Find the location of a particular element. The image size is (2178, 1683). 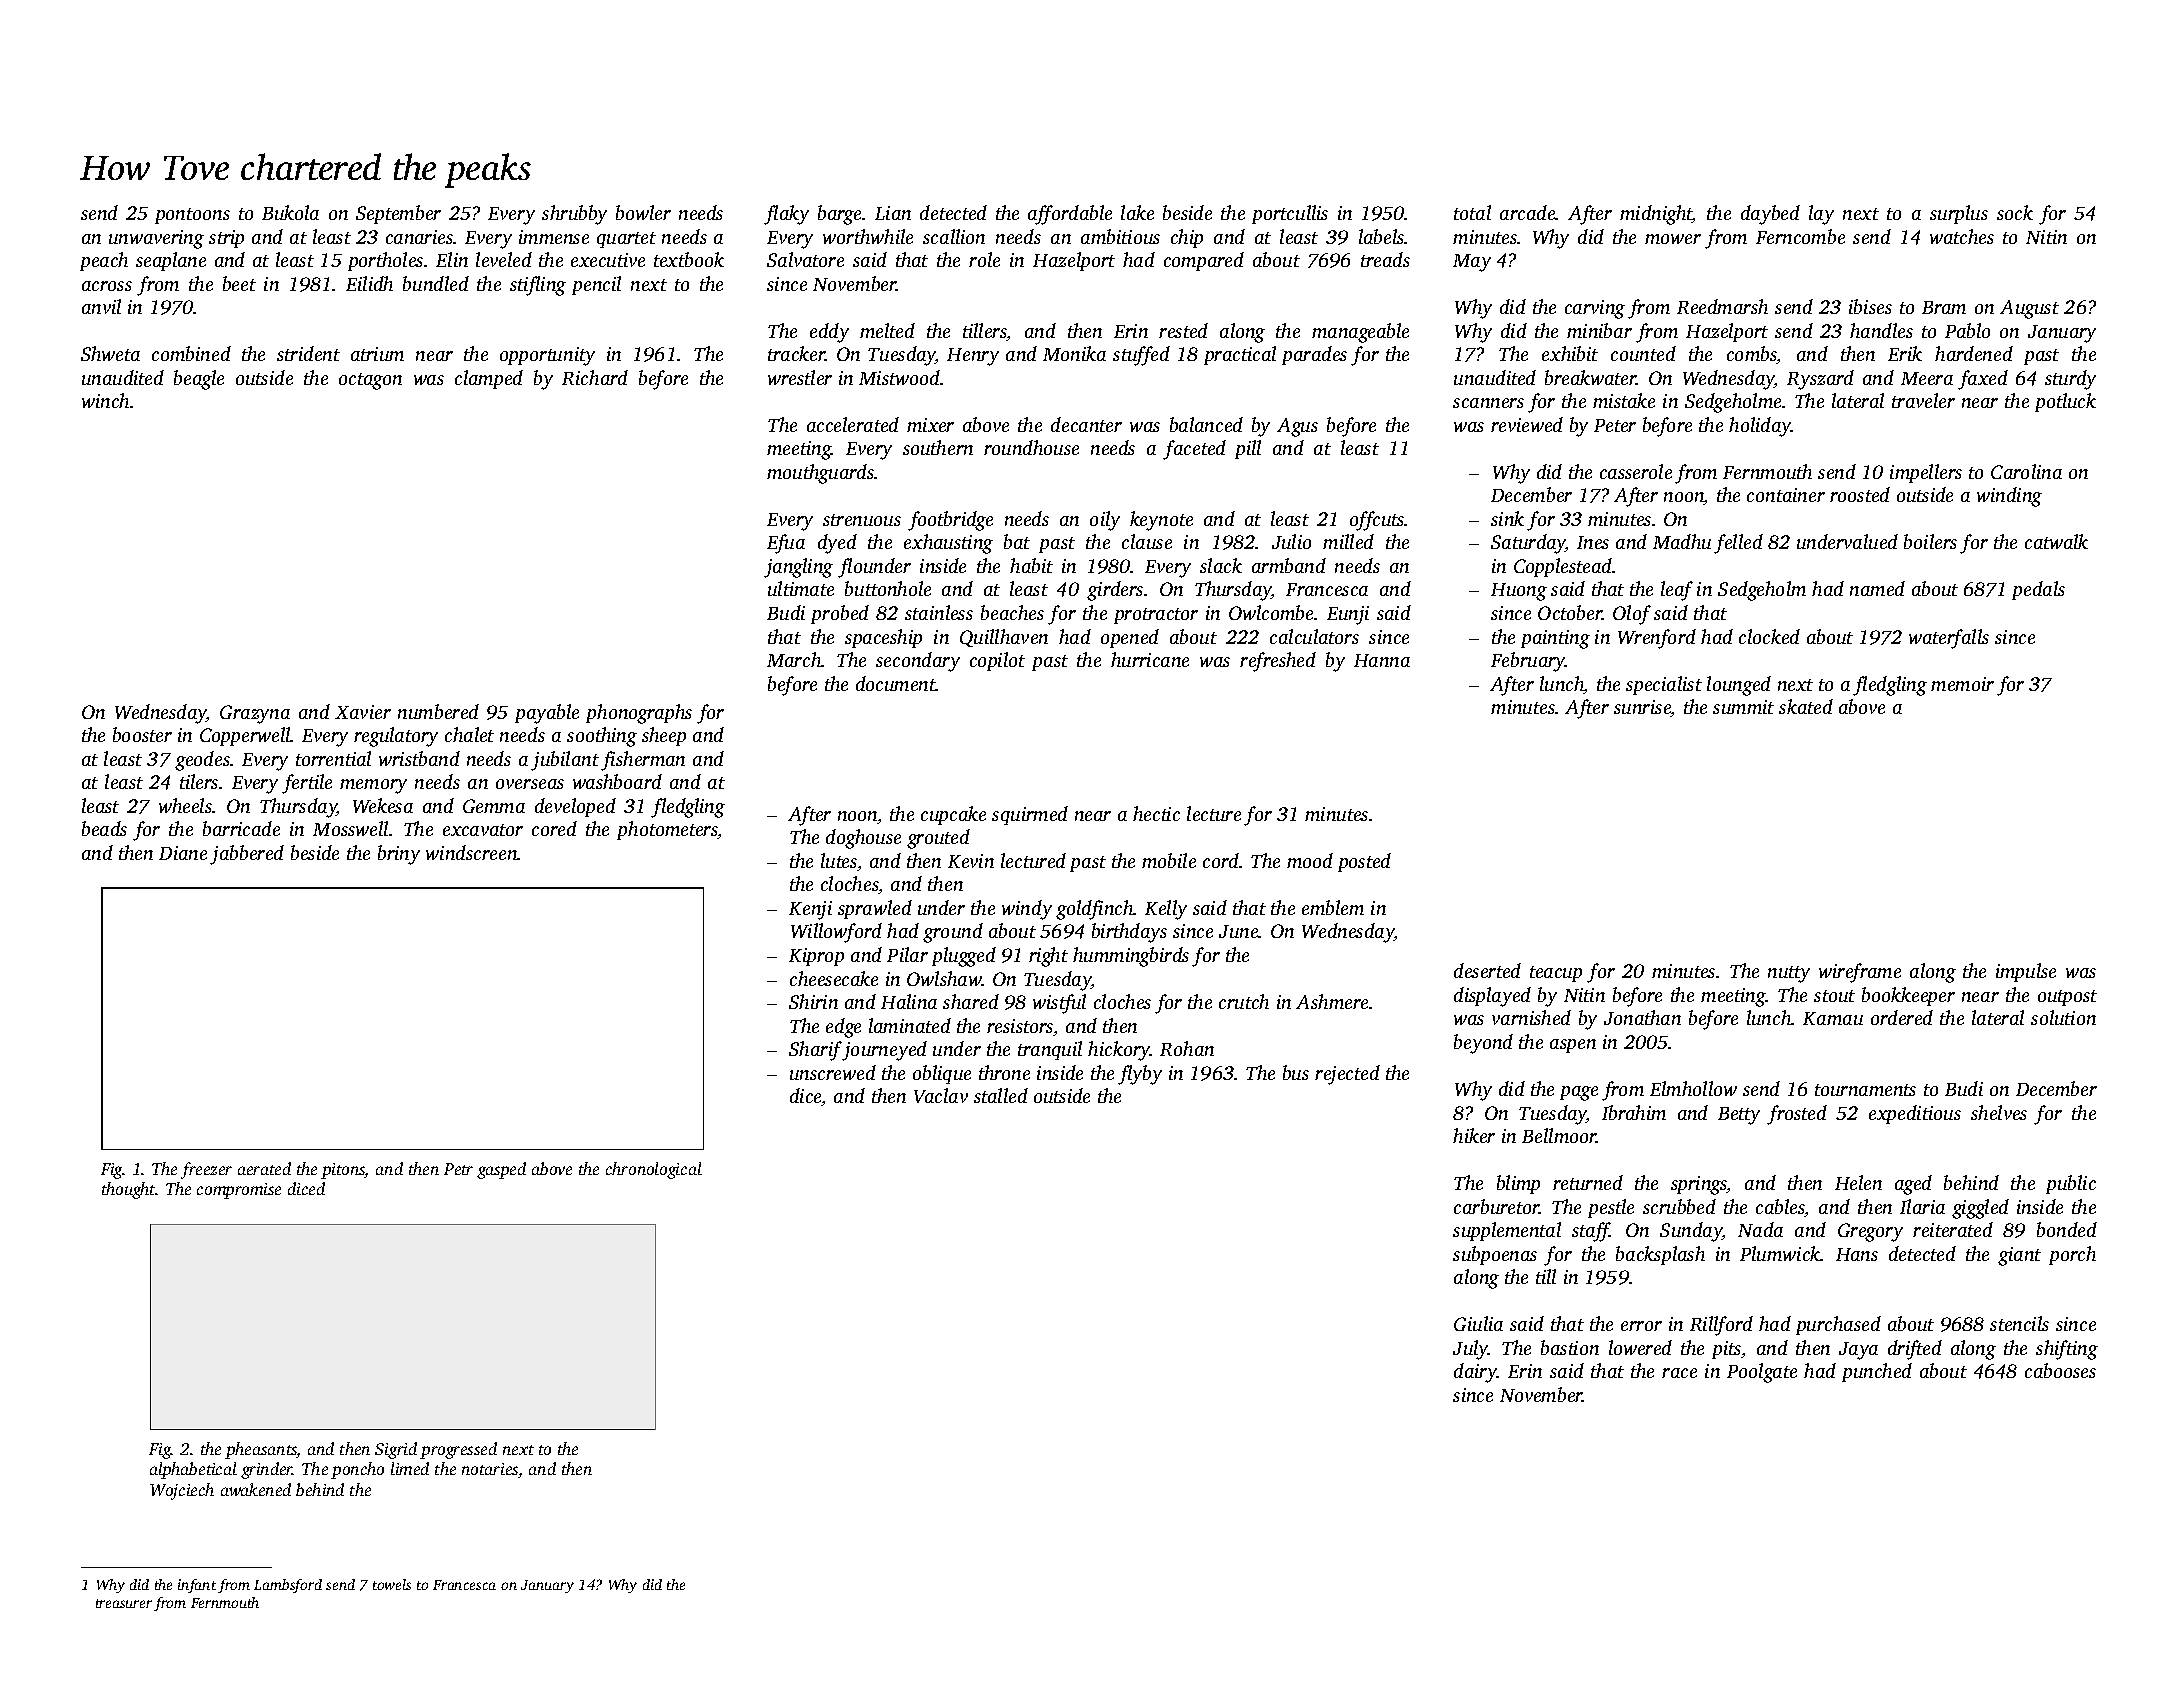

Shirin is located at coordinates (813, 1001).
